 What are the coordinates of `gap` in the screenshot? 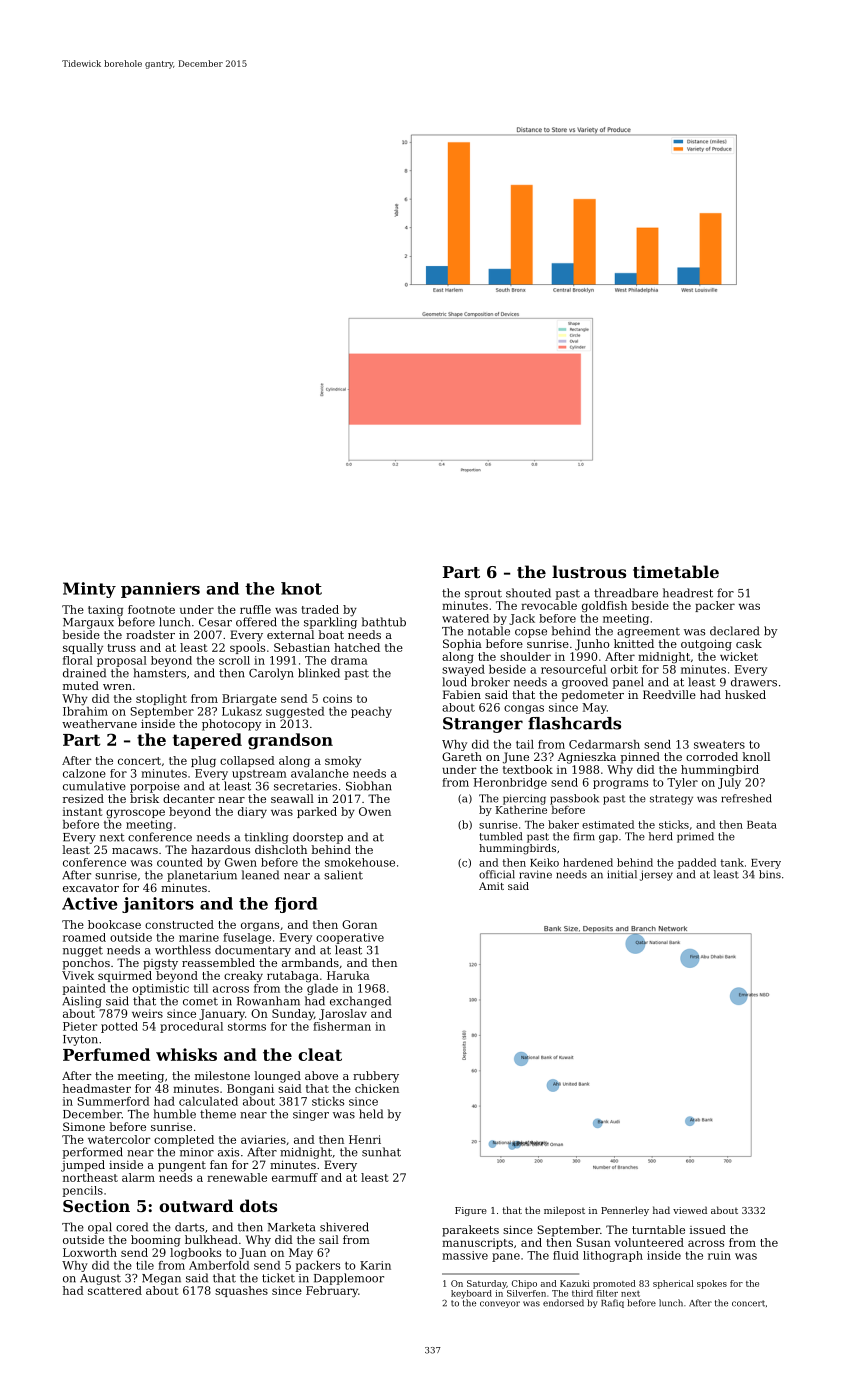 It's located at (608, 838).
